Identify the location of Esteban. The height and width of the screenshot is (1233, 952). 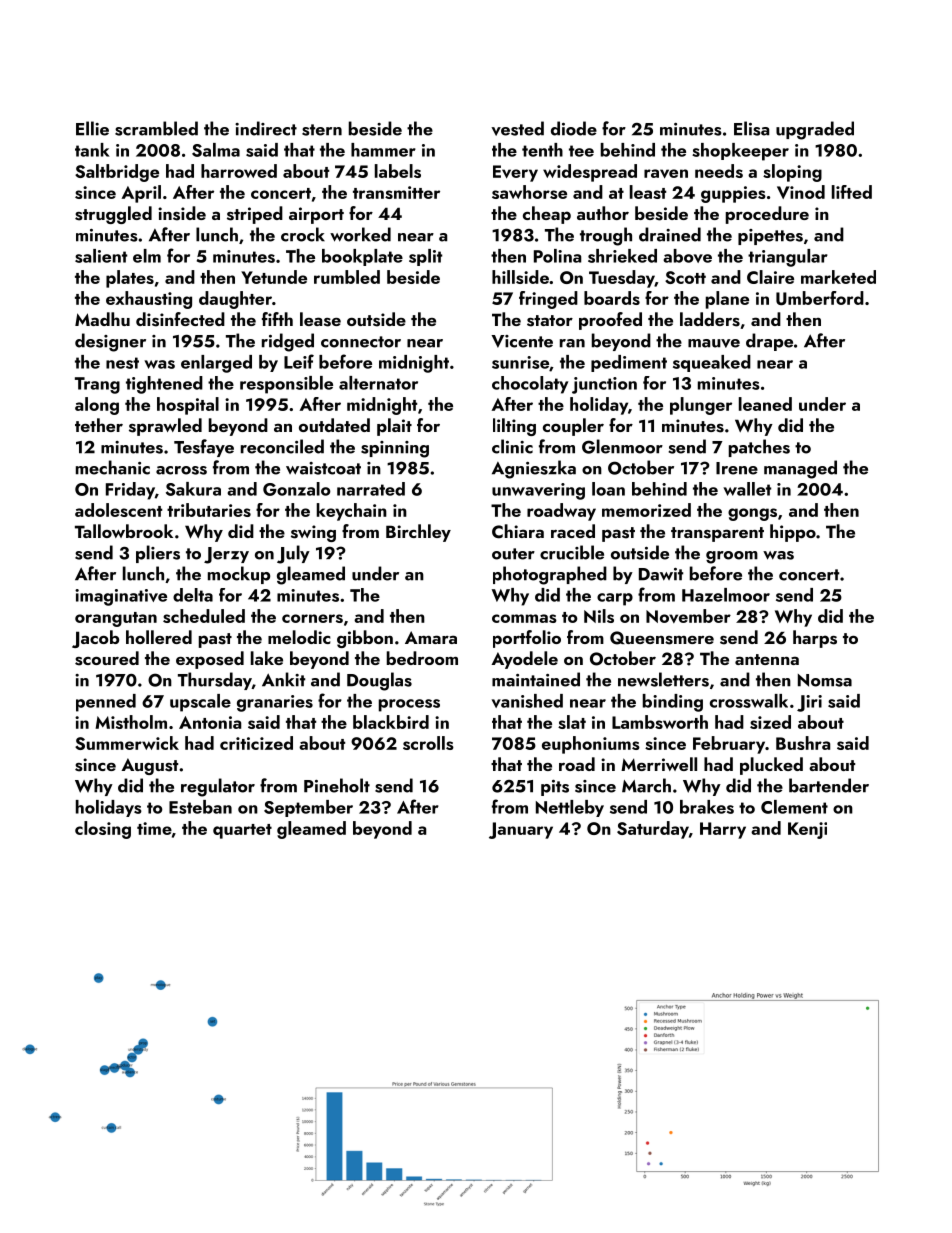
(200, 807).
